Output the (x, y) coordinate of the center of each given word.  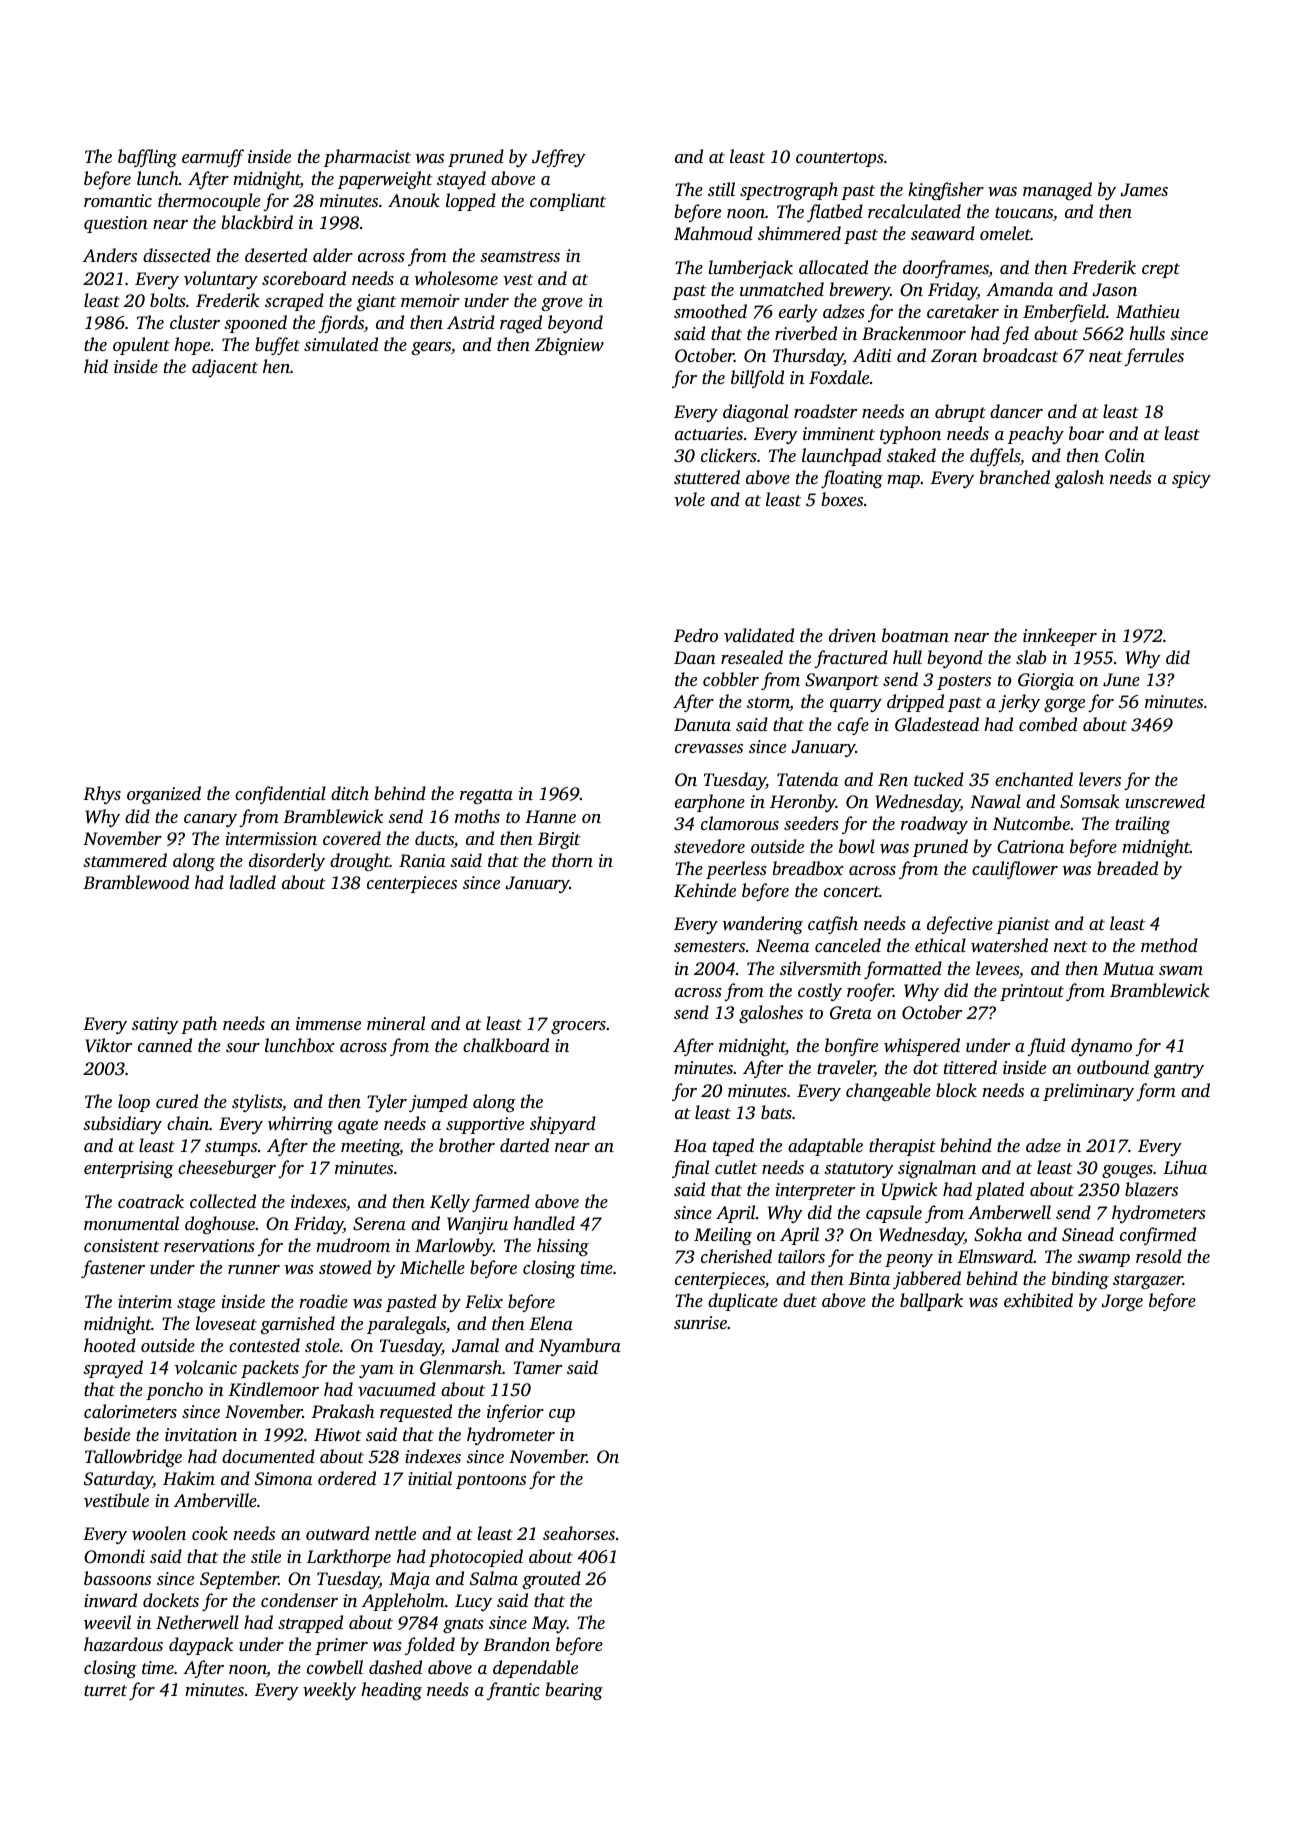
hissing (563, 1247)
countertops (840, 159)
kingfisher (946, 191)
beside (107, 1434)
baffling (147, 158)
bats (776, 1112)
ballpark (931, 1302)
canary (210, 820)
